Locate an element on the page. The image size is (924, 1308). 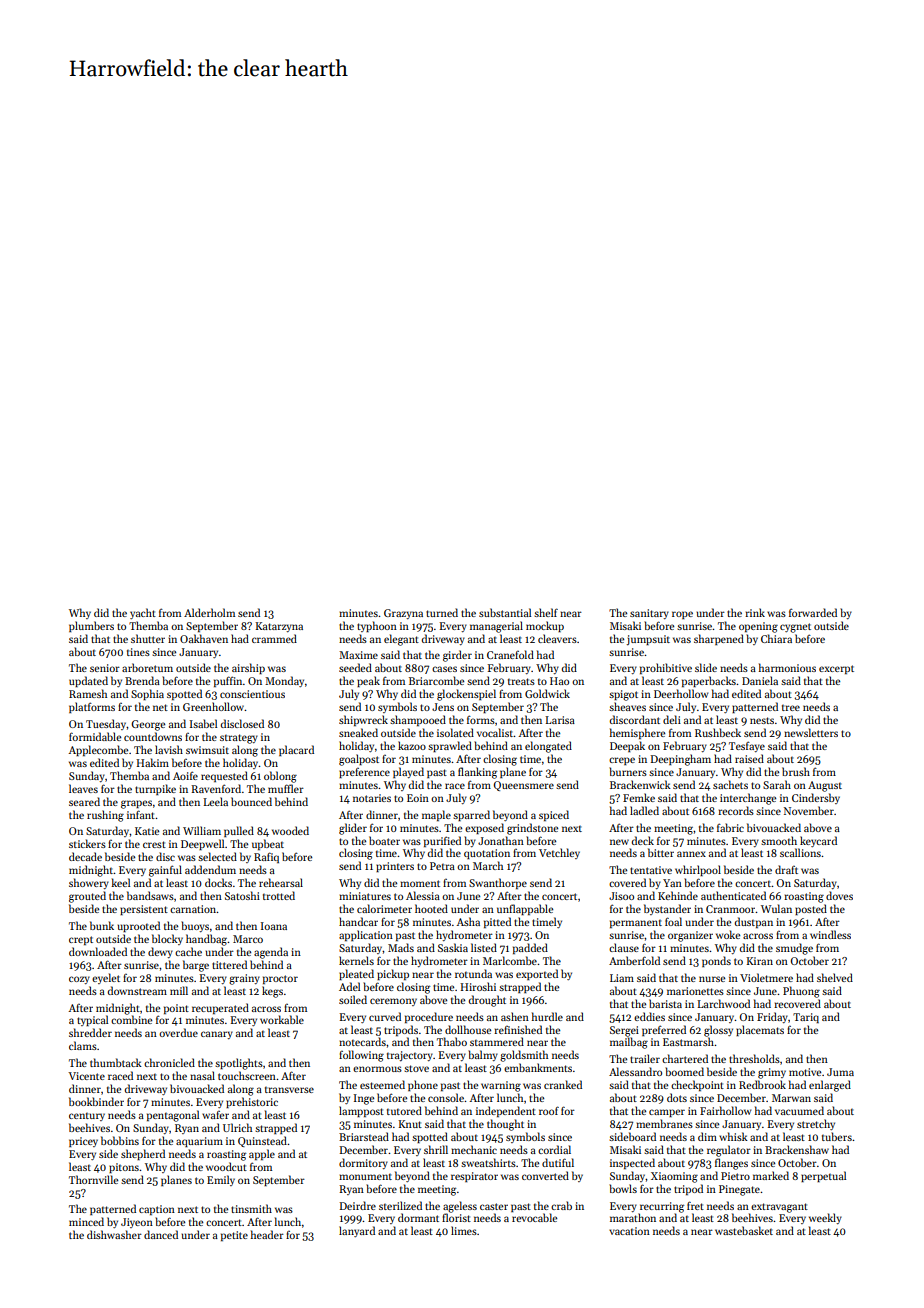
limes is located at coordinates (464, 1230).
